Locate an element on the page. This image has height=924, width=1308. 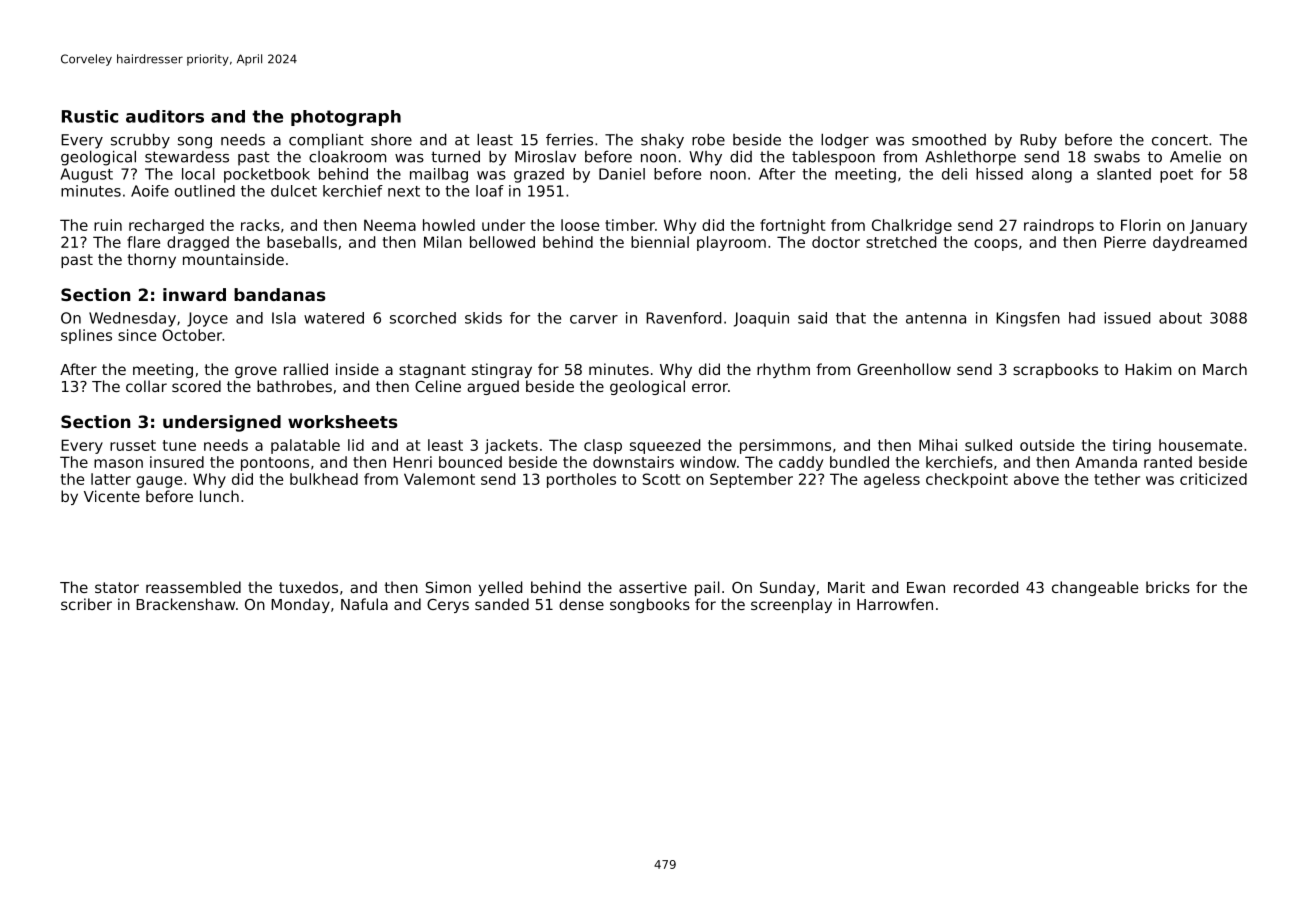
scorched is located at coordinates (423, 318).
